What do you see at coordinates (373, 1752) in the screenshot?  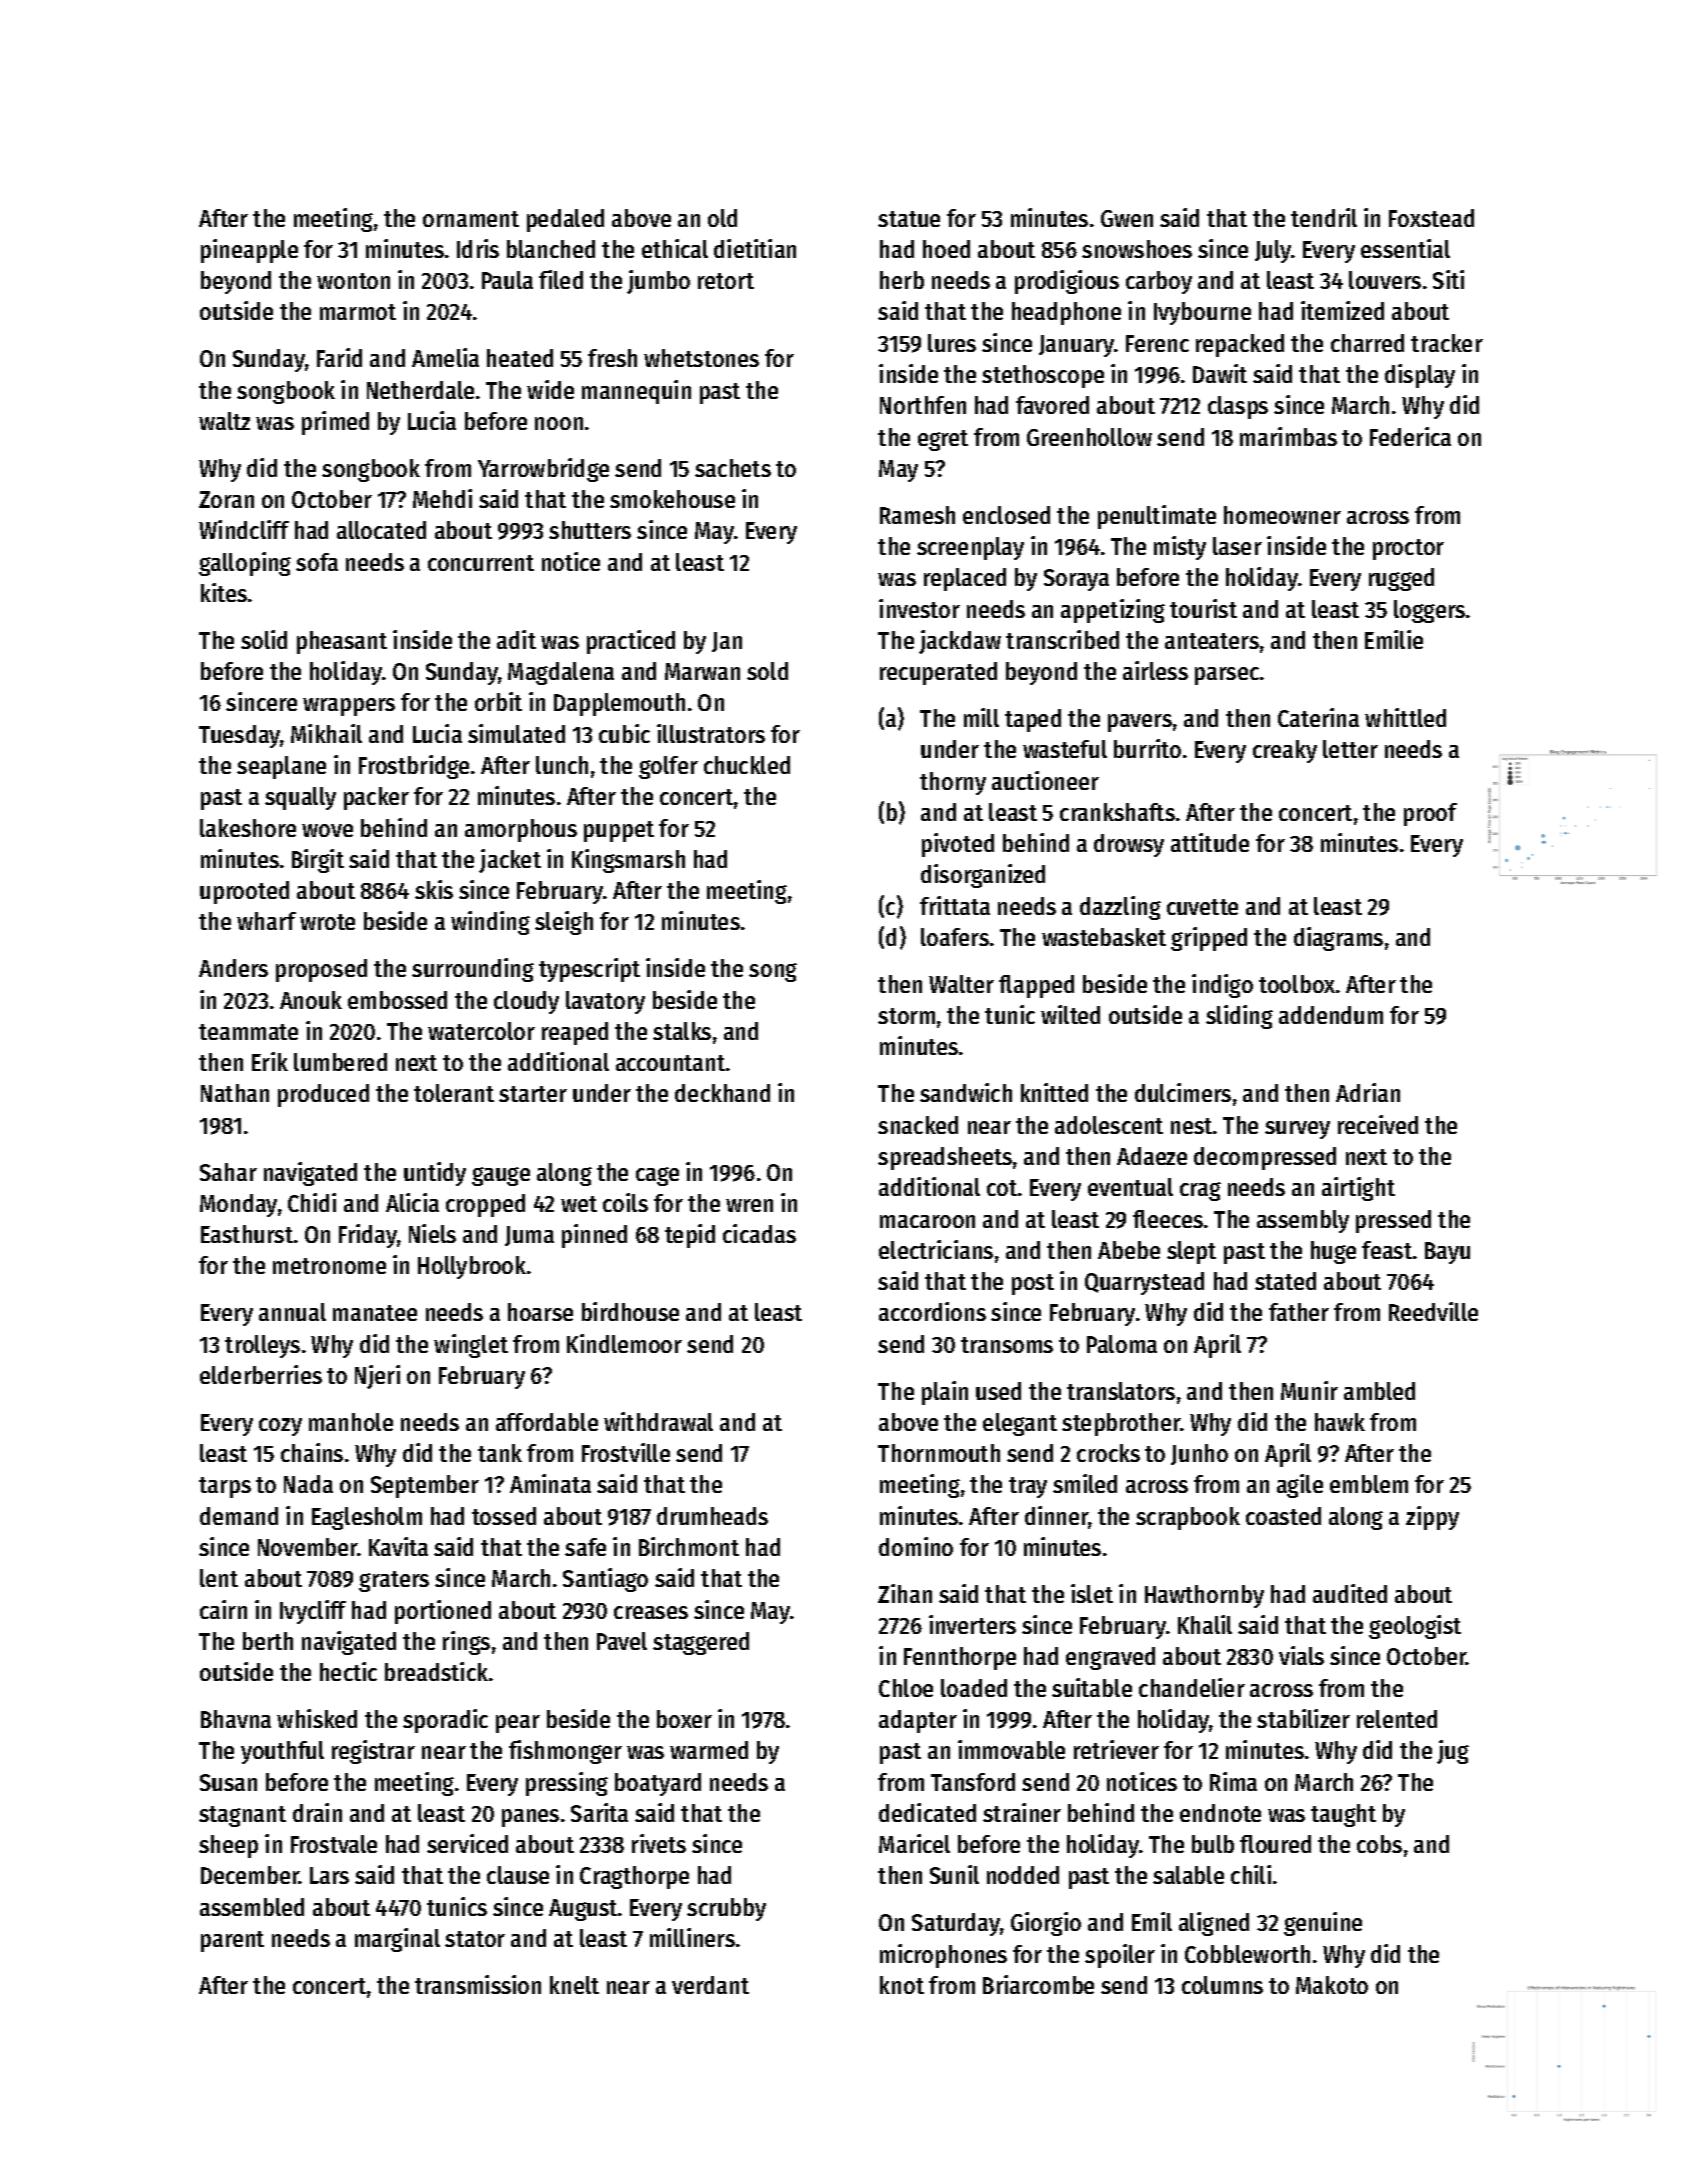 I see `registrar` at bounding box center [373, 1752].
